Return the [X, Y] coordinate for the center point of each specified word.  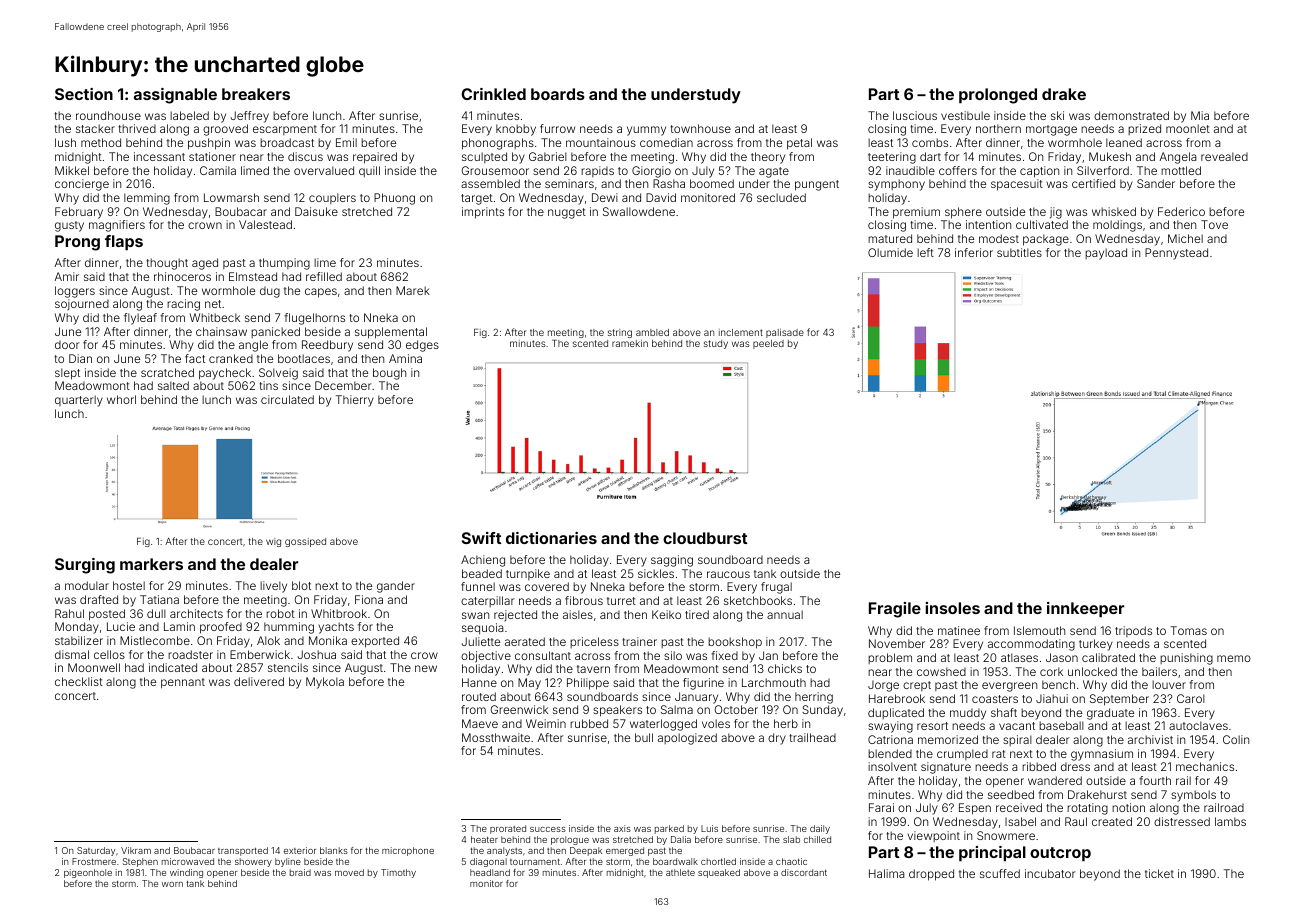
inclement [741, 332]
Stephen [140, 862]
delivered [259, 681]
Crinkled [493, 94]
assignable [175, 96]
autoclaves [1198, 725]
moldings [1117, 226]
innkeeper [1085, 610]
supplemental [391, 333]
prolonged [998, 96]
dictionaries [551, 538]
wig [273, 542]
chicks [785, 668]
